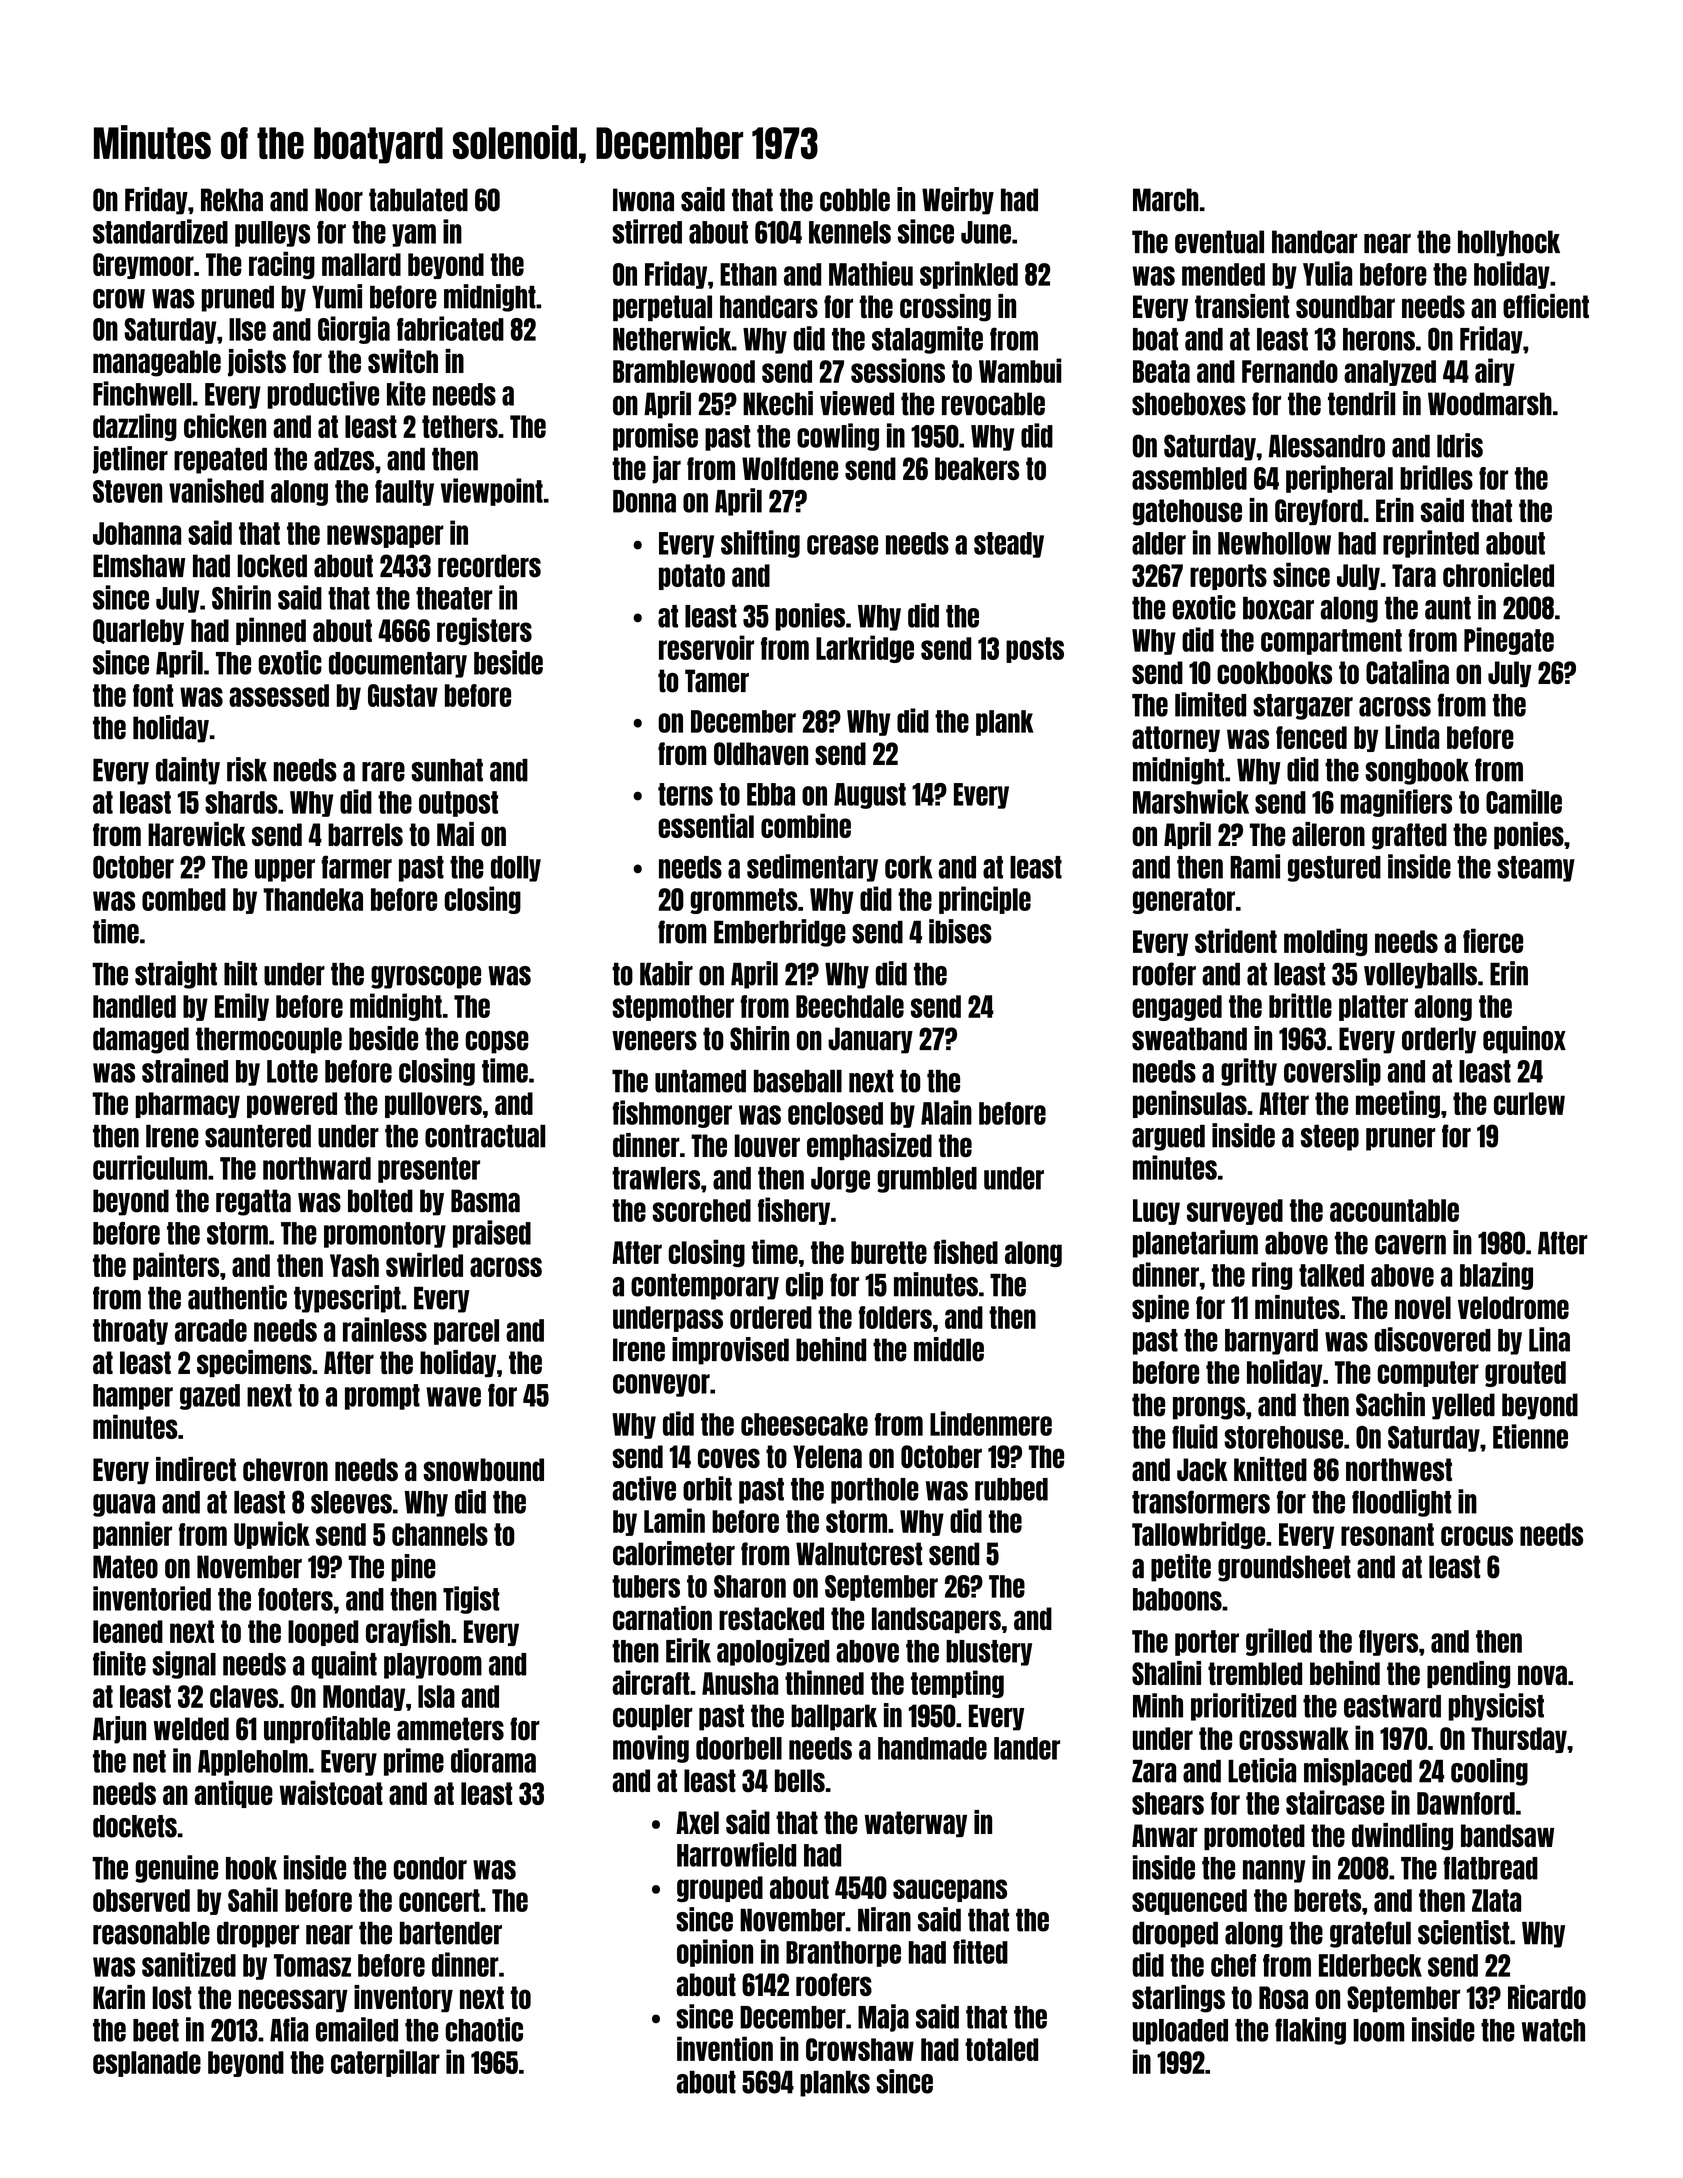 The image size is (1683, 2178). Describe the element at coordinates (493, 1760) in the document. I see `diorama` at that location.
